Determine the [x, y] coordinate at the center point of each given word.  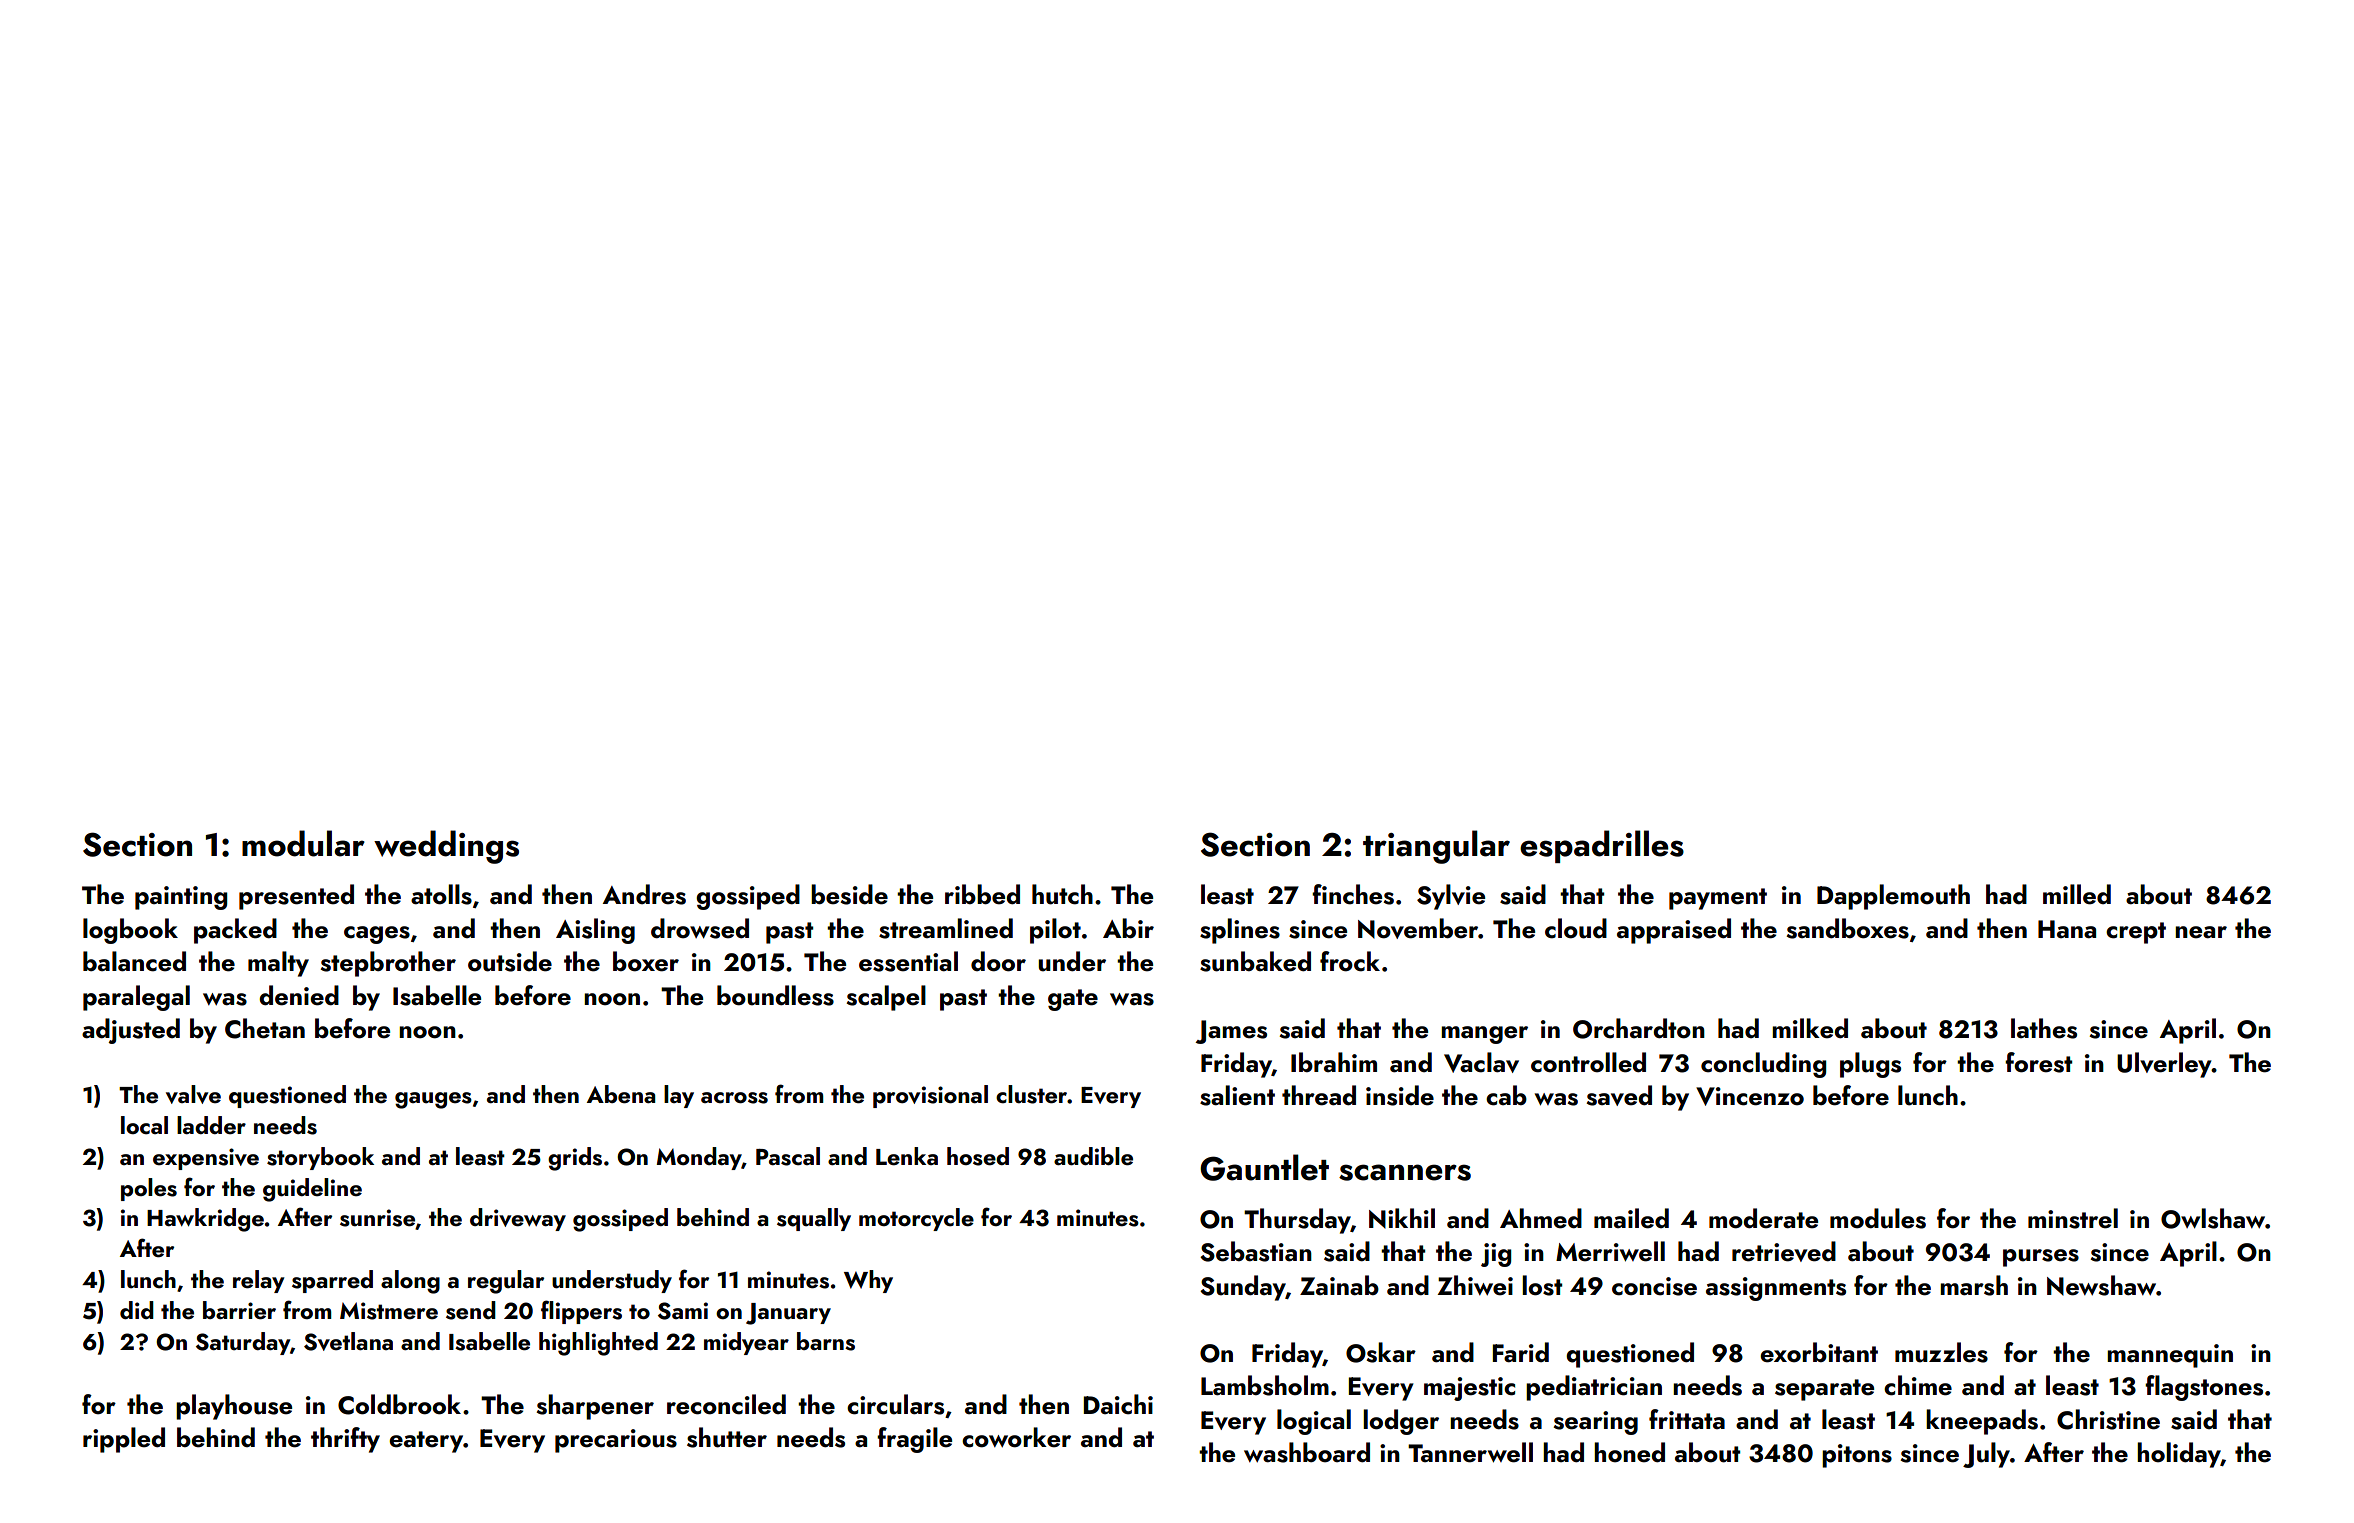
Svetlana [348, 1341]
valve [193, 1094]
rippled [124, 1440]
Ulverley [2164, 1065]
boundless [775, 995]
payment [1718, 899]
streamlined [946, 928]
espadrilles [1602, 846]
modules [1878, 1218]
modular [303, 843]
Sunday [1243, 1288]
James [1231, 1032]
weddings [446, 847]
